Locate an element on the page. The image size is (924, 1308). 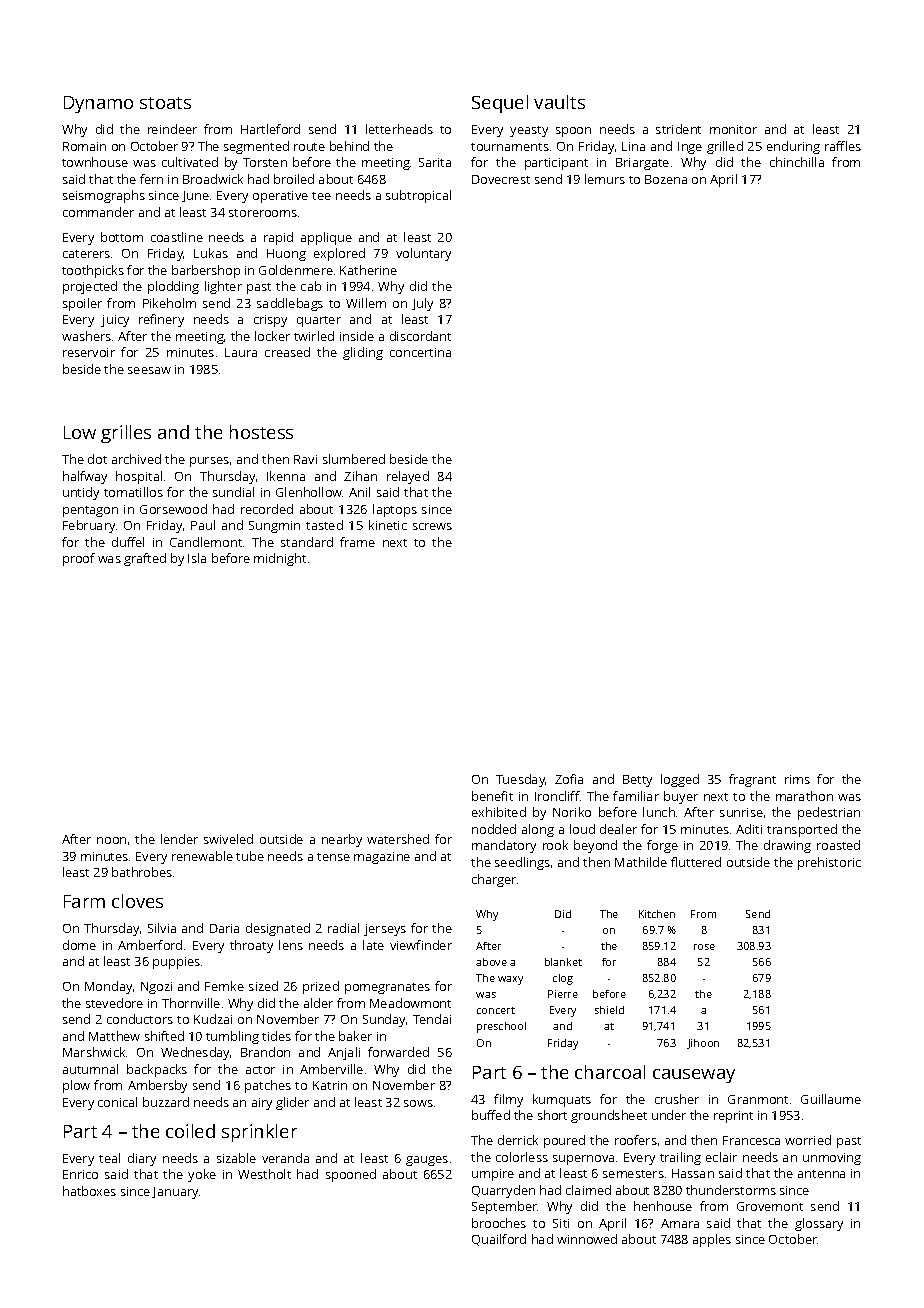
Tuesday is located at coordinates (520, 780).
